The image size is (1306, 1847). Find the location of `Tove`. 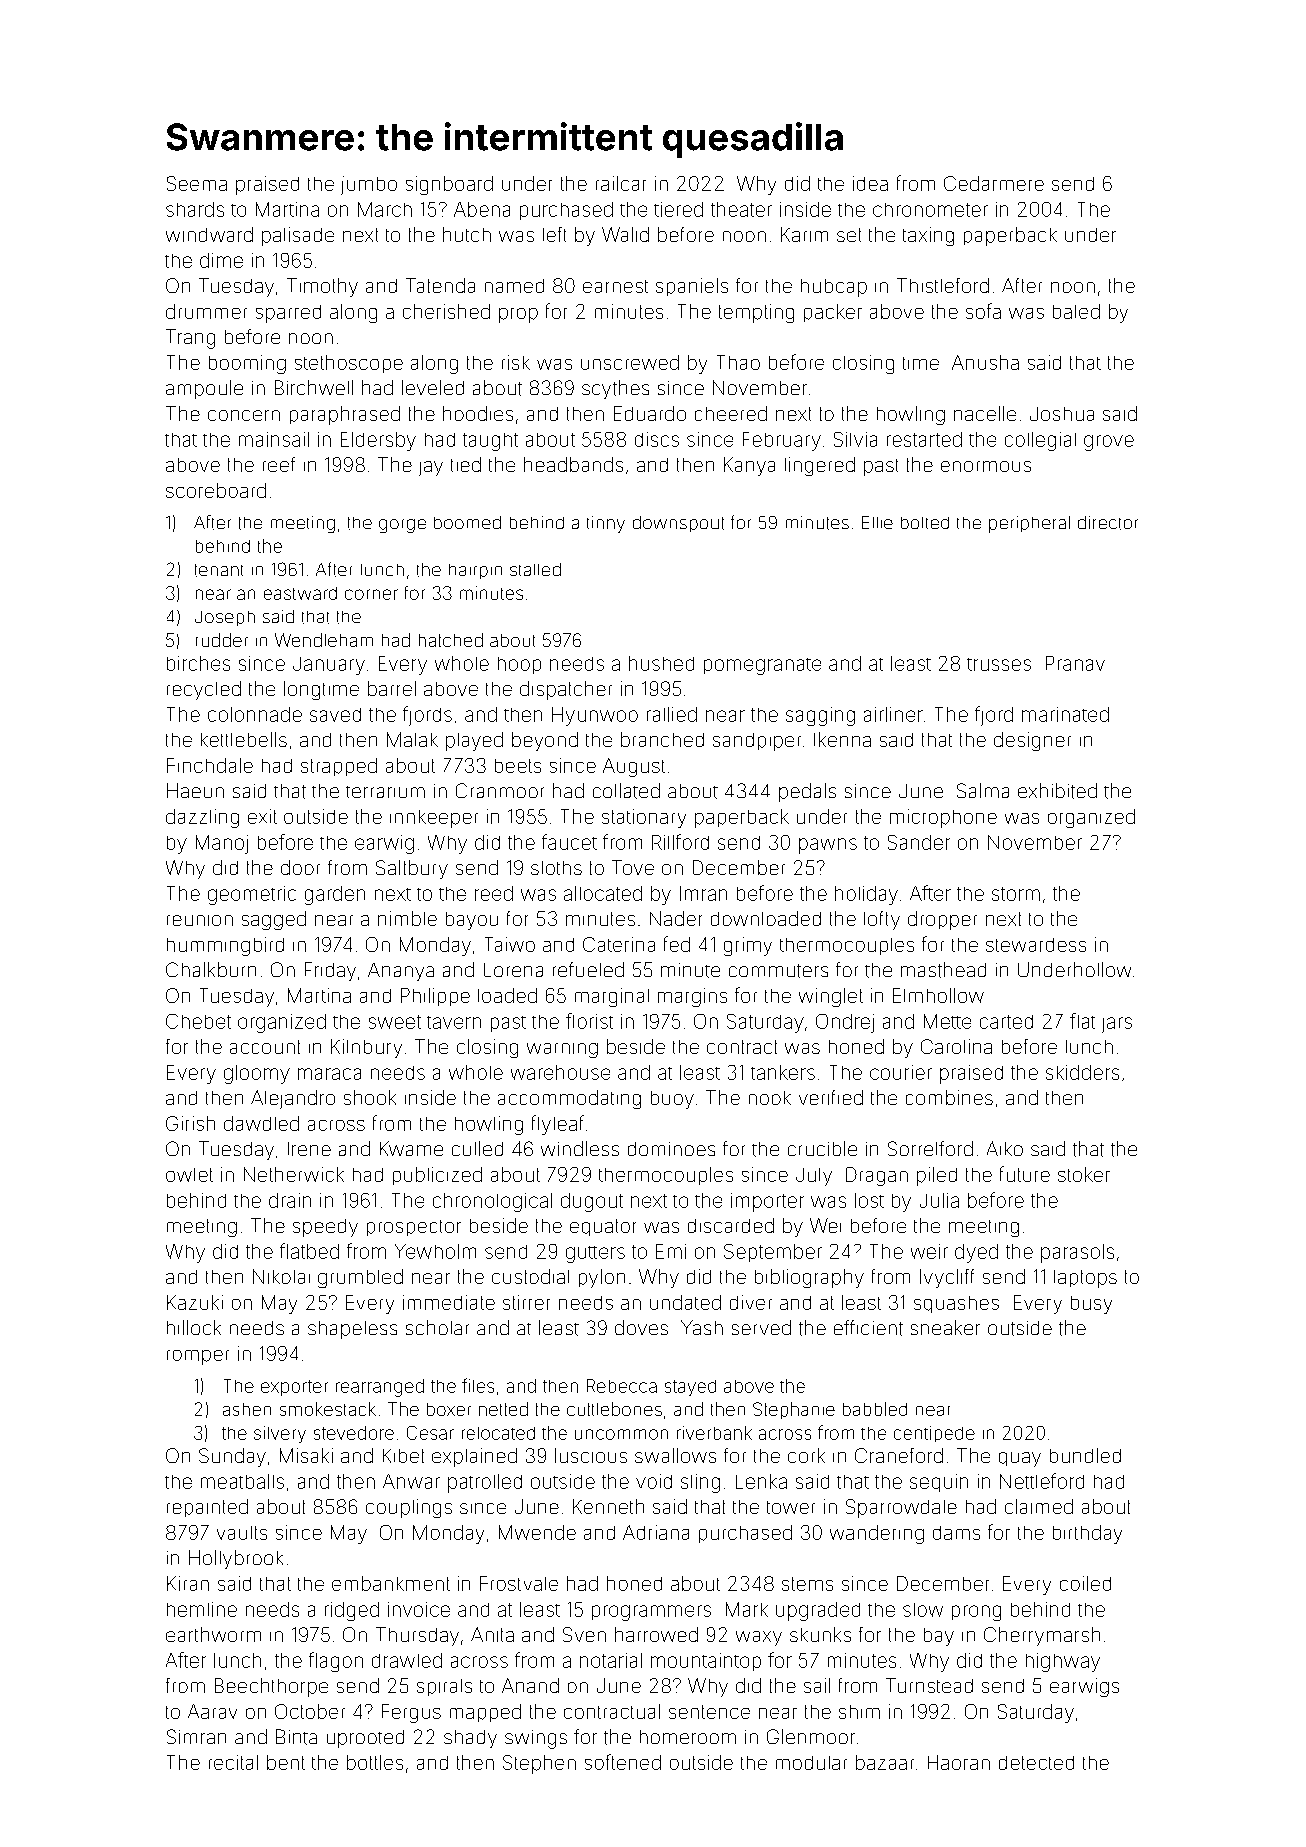

Tove is located at coordinates (633, 867).
